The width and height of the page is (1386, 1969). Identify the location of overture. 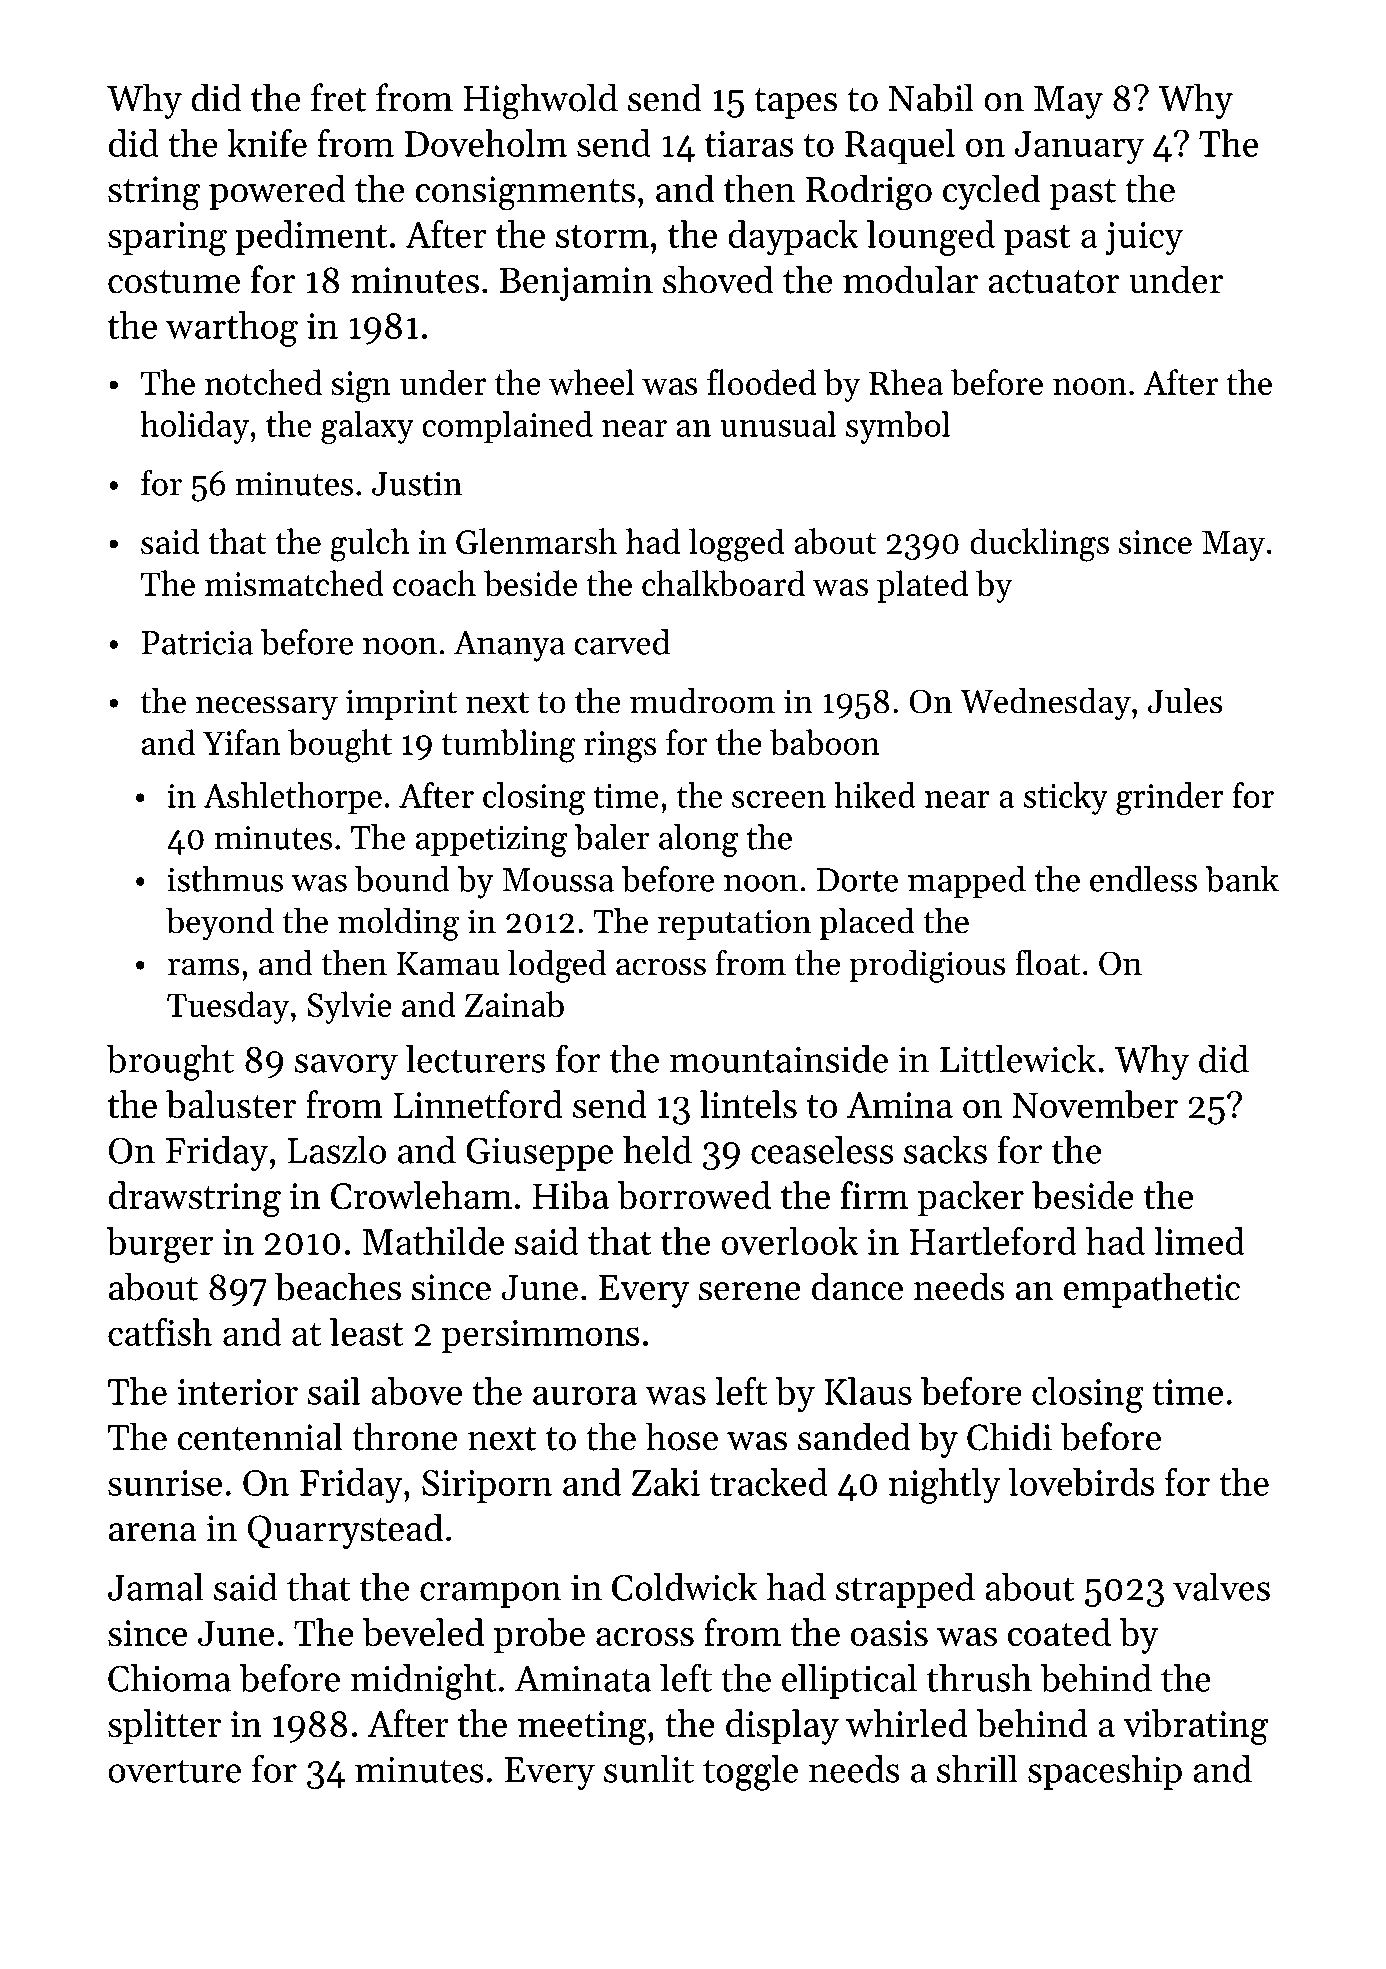
(174, 1771).
